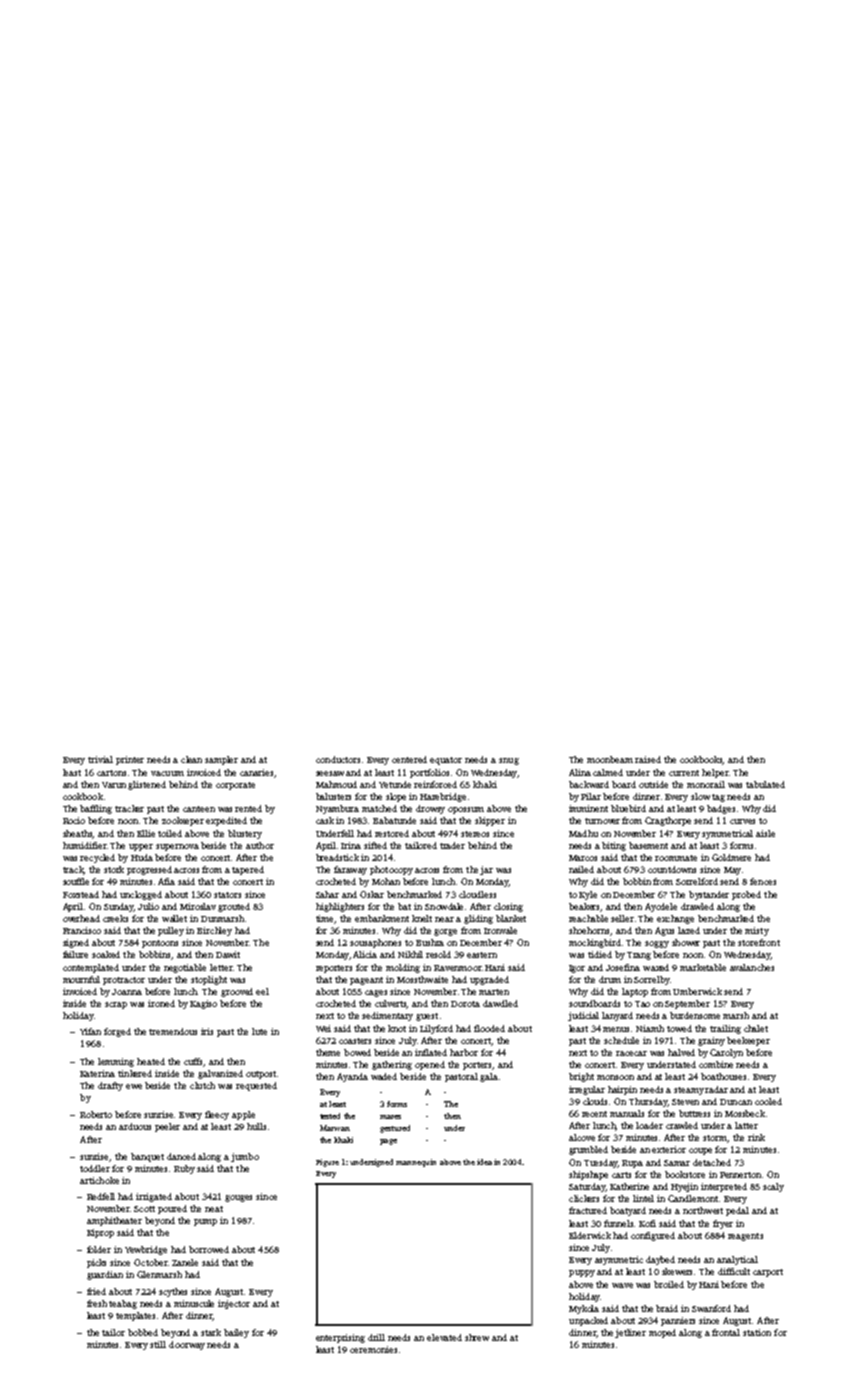 This screenshot has height=1400, width=849. Describe the element at coordinates (323, 1028) in the screenshot. I see `Wei` at that location.
